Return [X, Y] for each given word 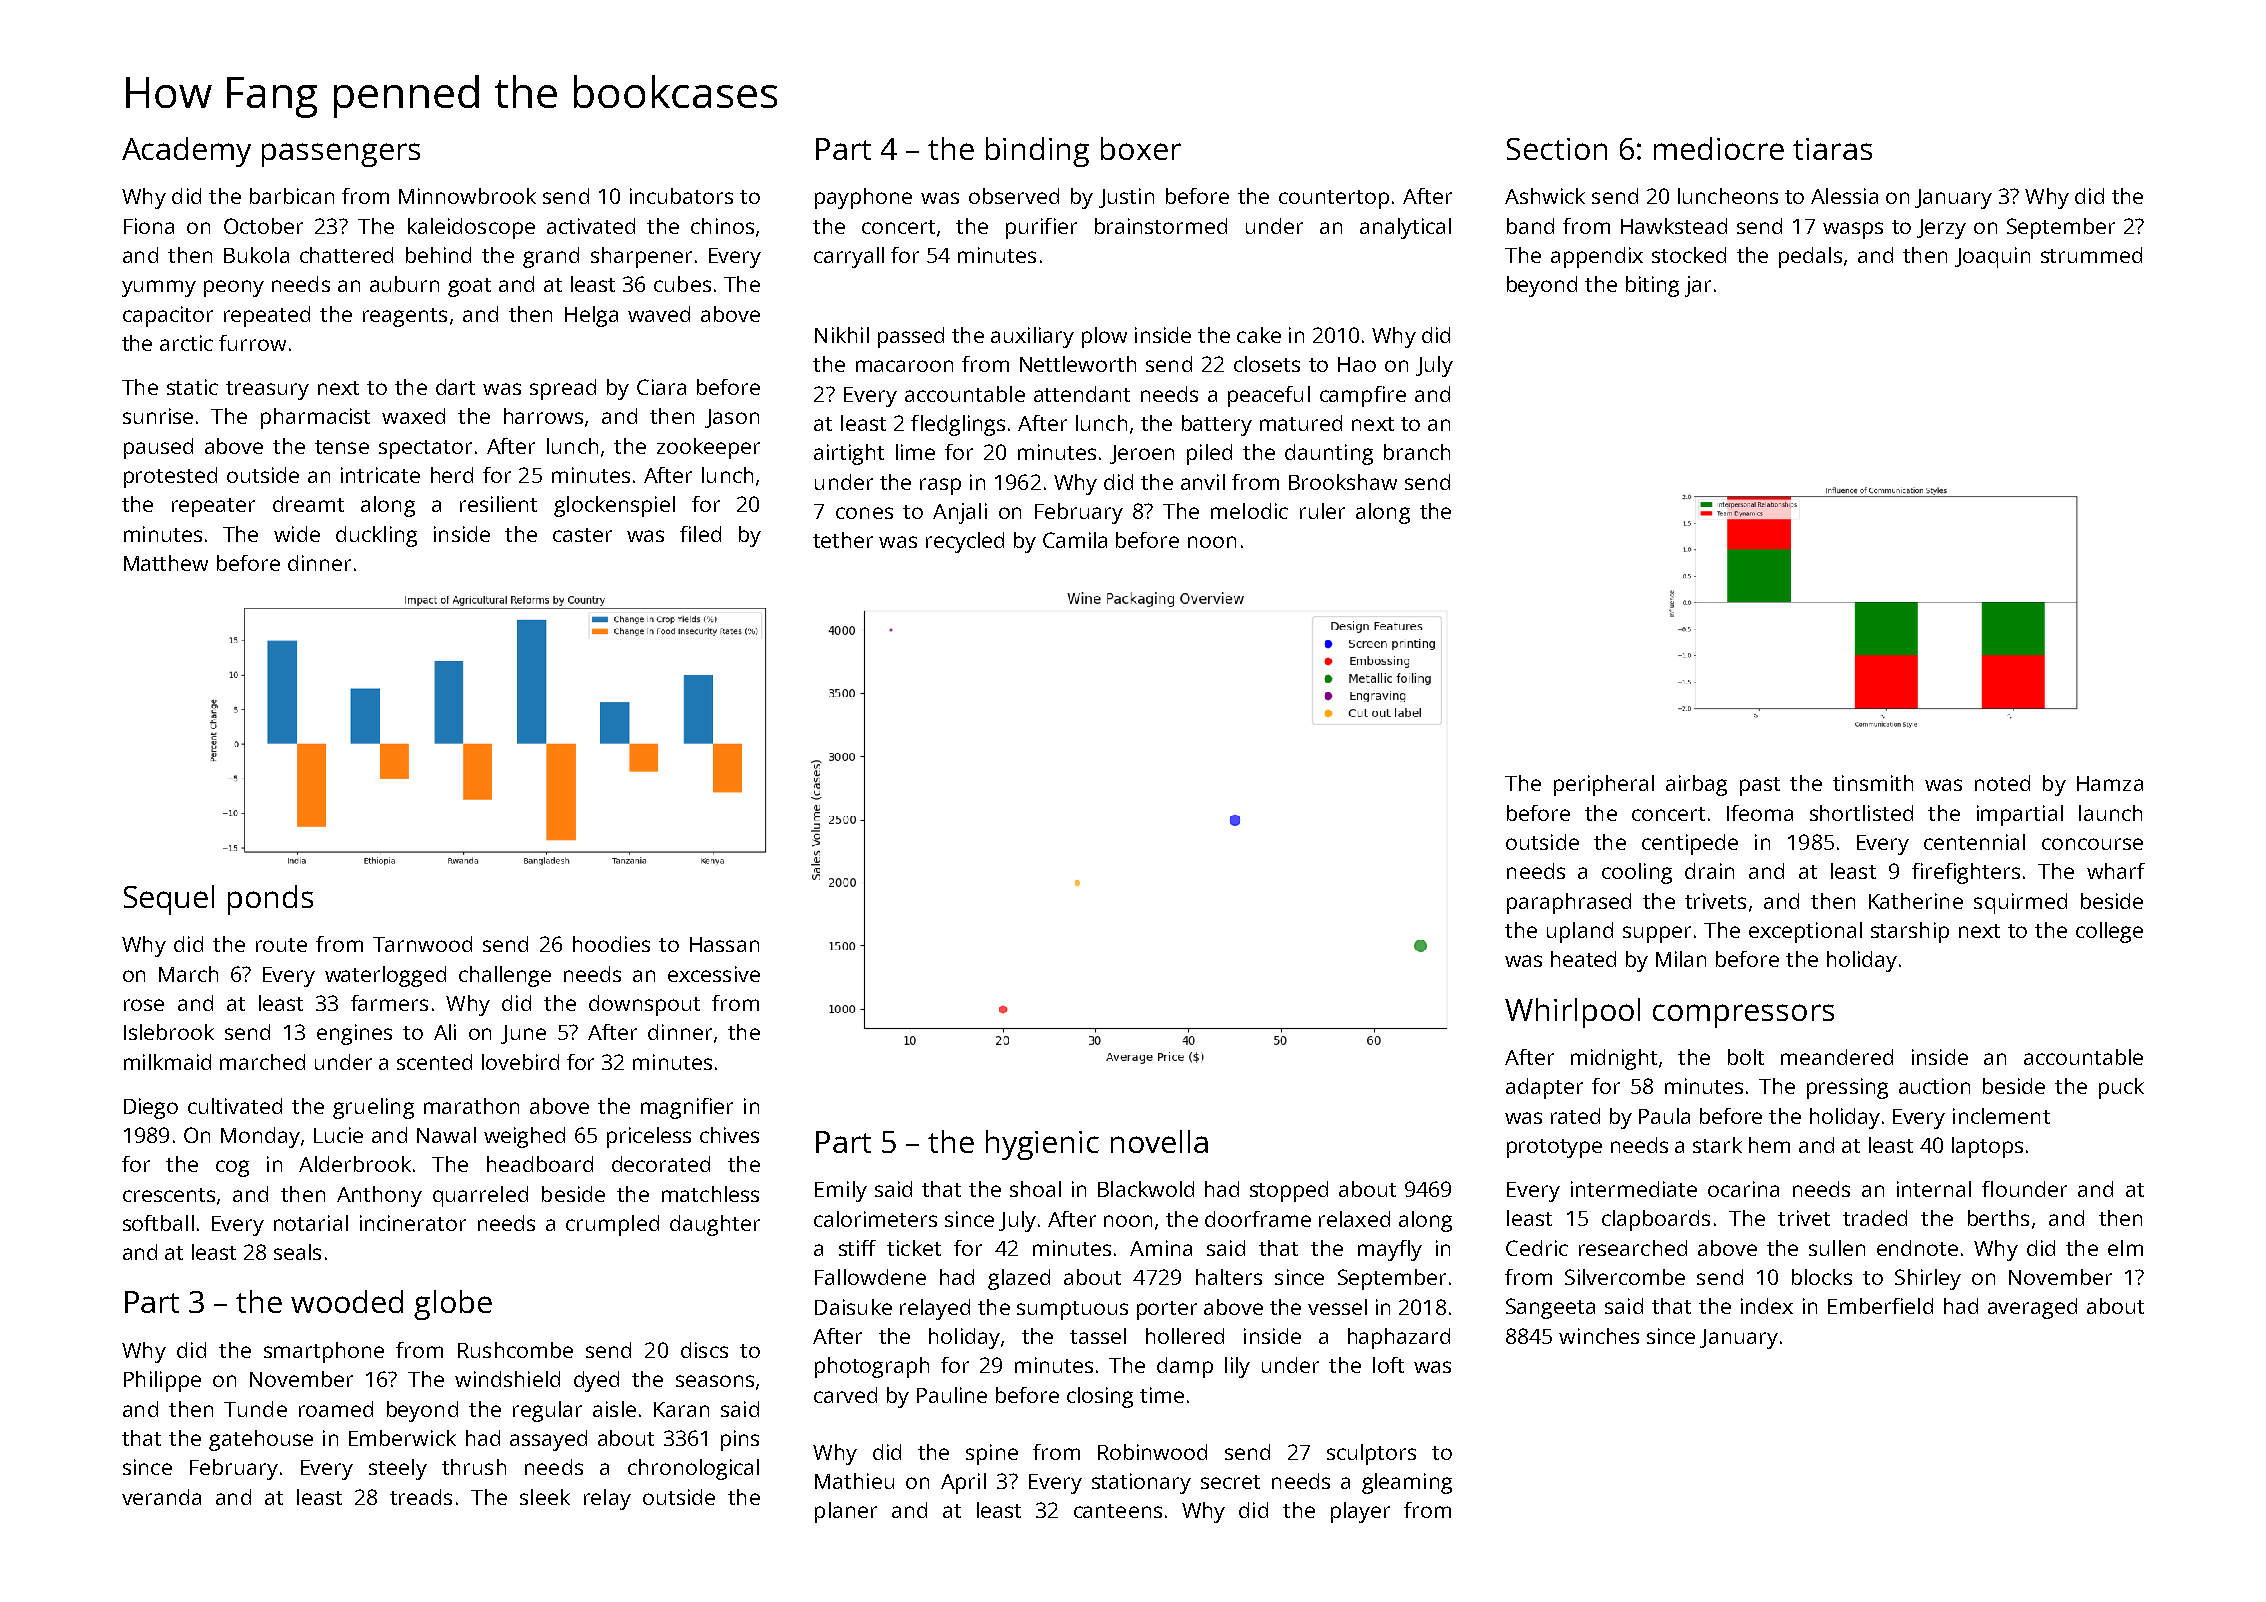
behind [438, 255]
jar [1698, 286]
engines [354, 1034]
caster [582, 535]
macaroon [904, 366]
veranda [161, 1497]
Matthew [166, 563]
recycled [965, 542]
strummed [2091, 255]
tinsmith [1873, 783]
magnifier [687, 1108]
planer [846, 1512]
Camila [1075, 540]
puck [2121, 1088]
